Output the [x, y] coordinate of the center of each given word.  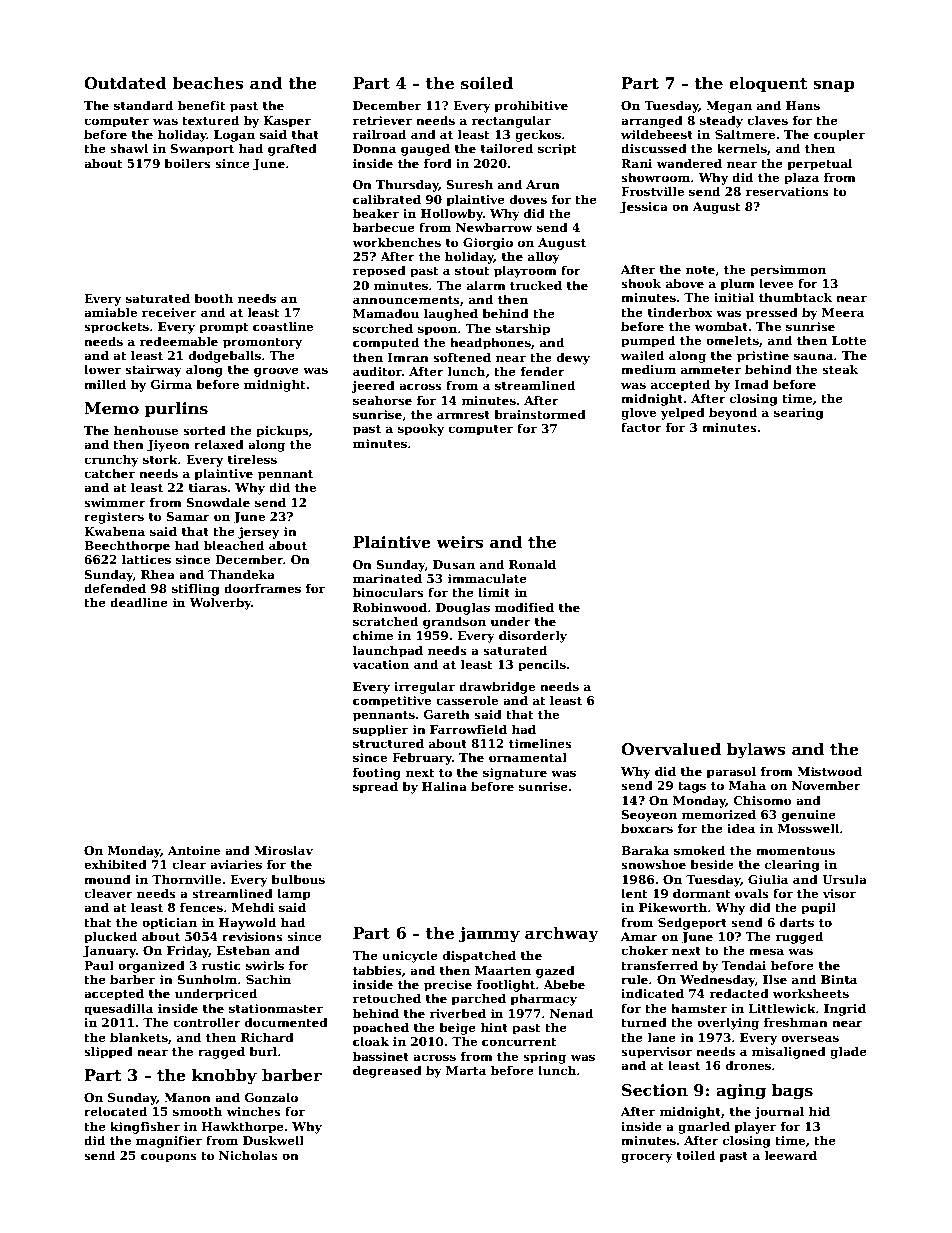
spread [375, 787]
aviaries [236, 864]
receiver [169, 312]
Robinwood [390, 607]
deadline [139, 602]
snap [833, 86]
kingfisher [145, 1127]
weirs [460, 542]
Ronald [532, 564]
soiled [487, 83]
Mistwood [829, 771]
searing [799, 414]
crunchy [111, 460]
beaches [208, 83]
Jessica [644, 208]
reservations [787, 191]
